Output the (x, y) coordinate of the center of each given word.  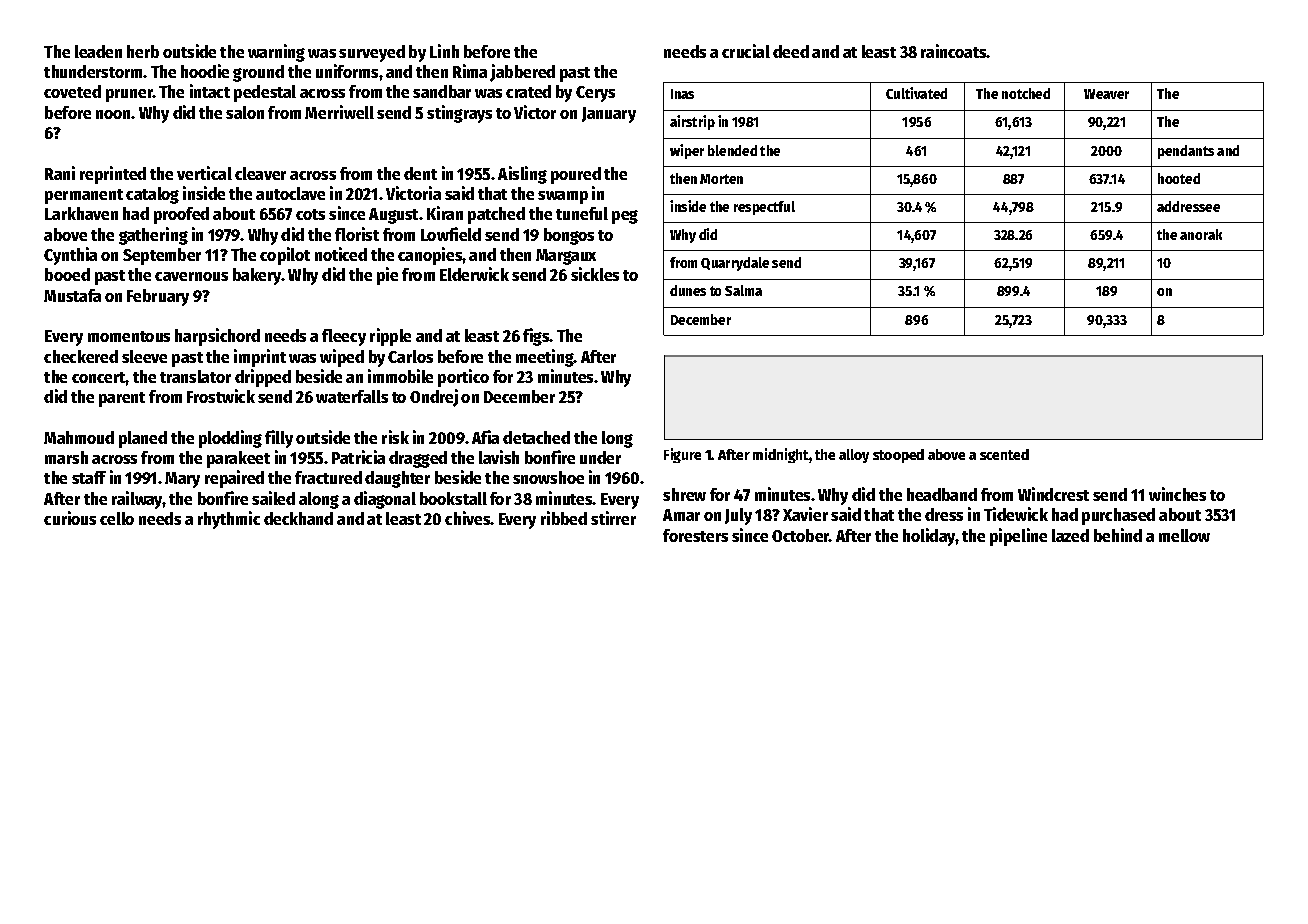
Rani (60, 173)
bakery (257, 276)
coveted (72, 91)
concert (99, 377)
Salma (743, 290)
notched (1026, 93)
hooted (1179, 178)
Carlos (410, 356)
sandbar (442, 91)
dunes (688, 290)
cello (117, 518)
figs (536, 337)
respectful (764, 208)
